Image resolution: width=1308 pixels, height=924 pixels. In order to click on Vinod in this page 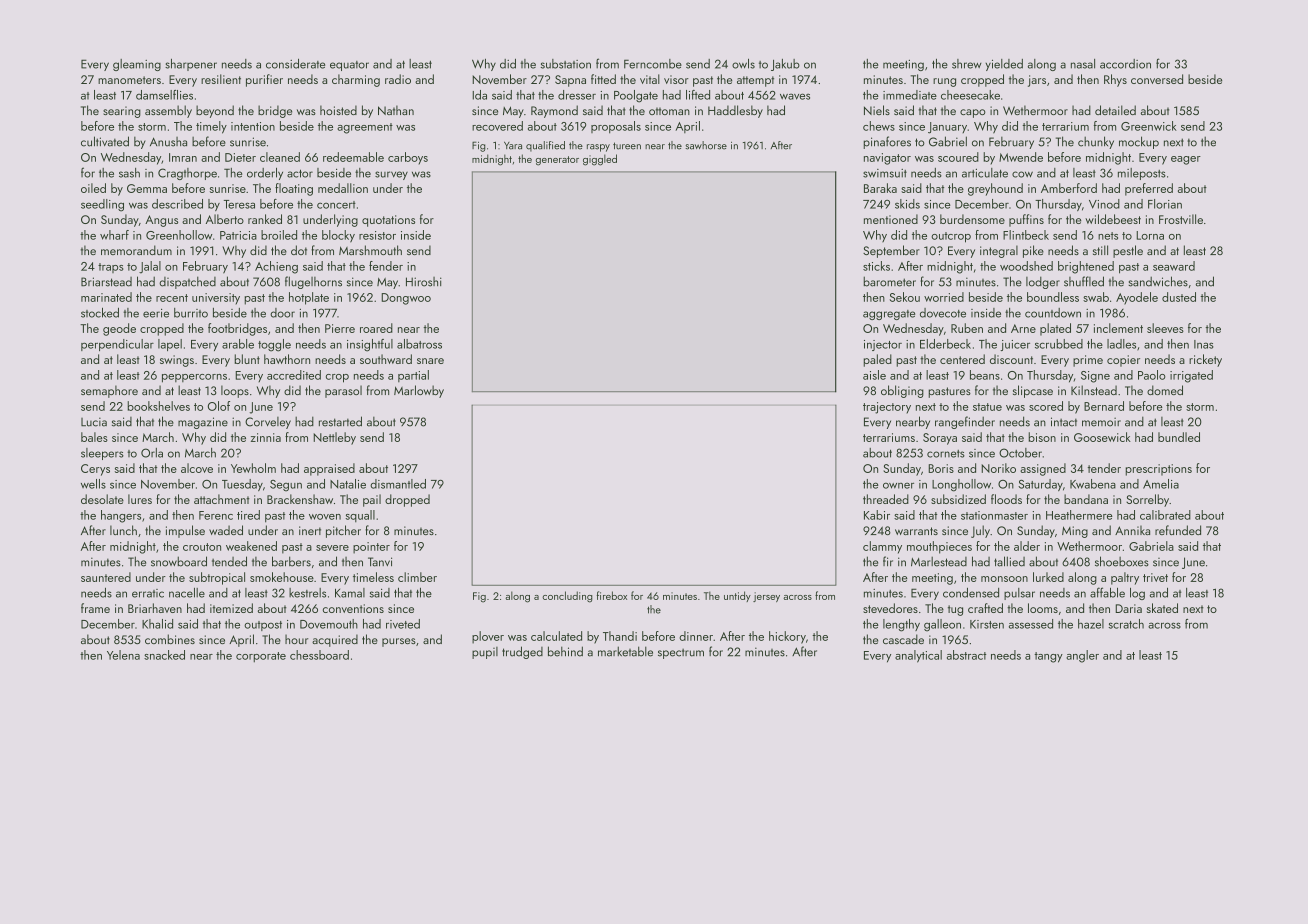, I will do `click(1104, 204)`.
